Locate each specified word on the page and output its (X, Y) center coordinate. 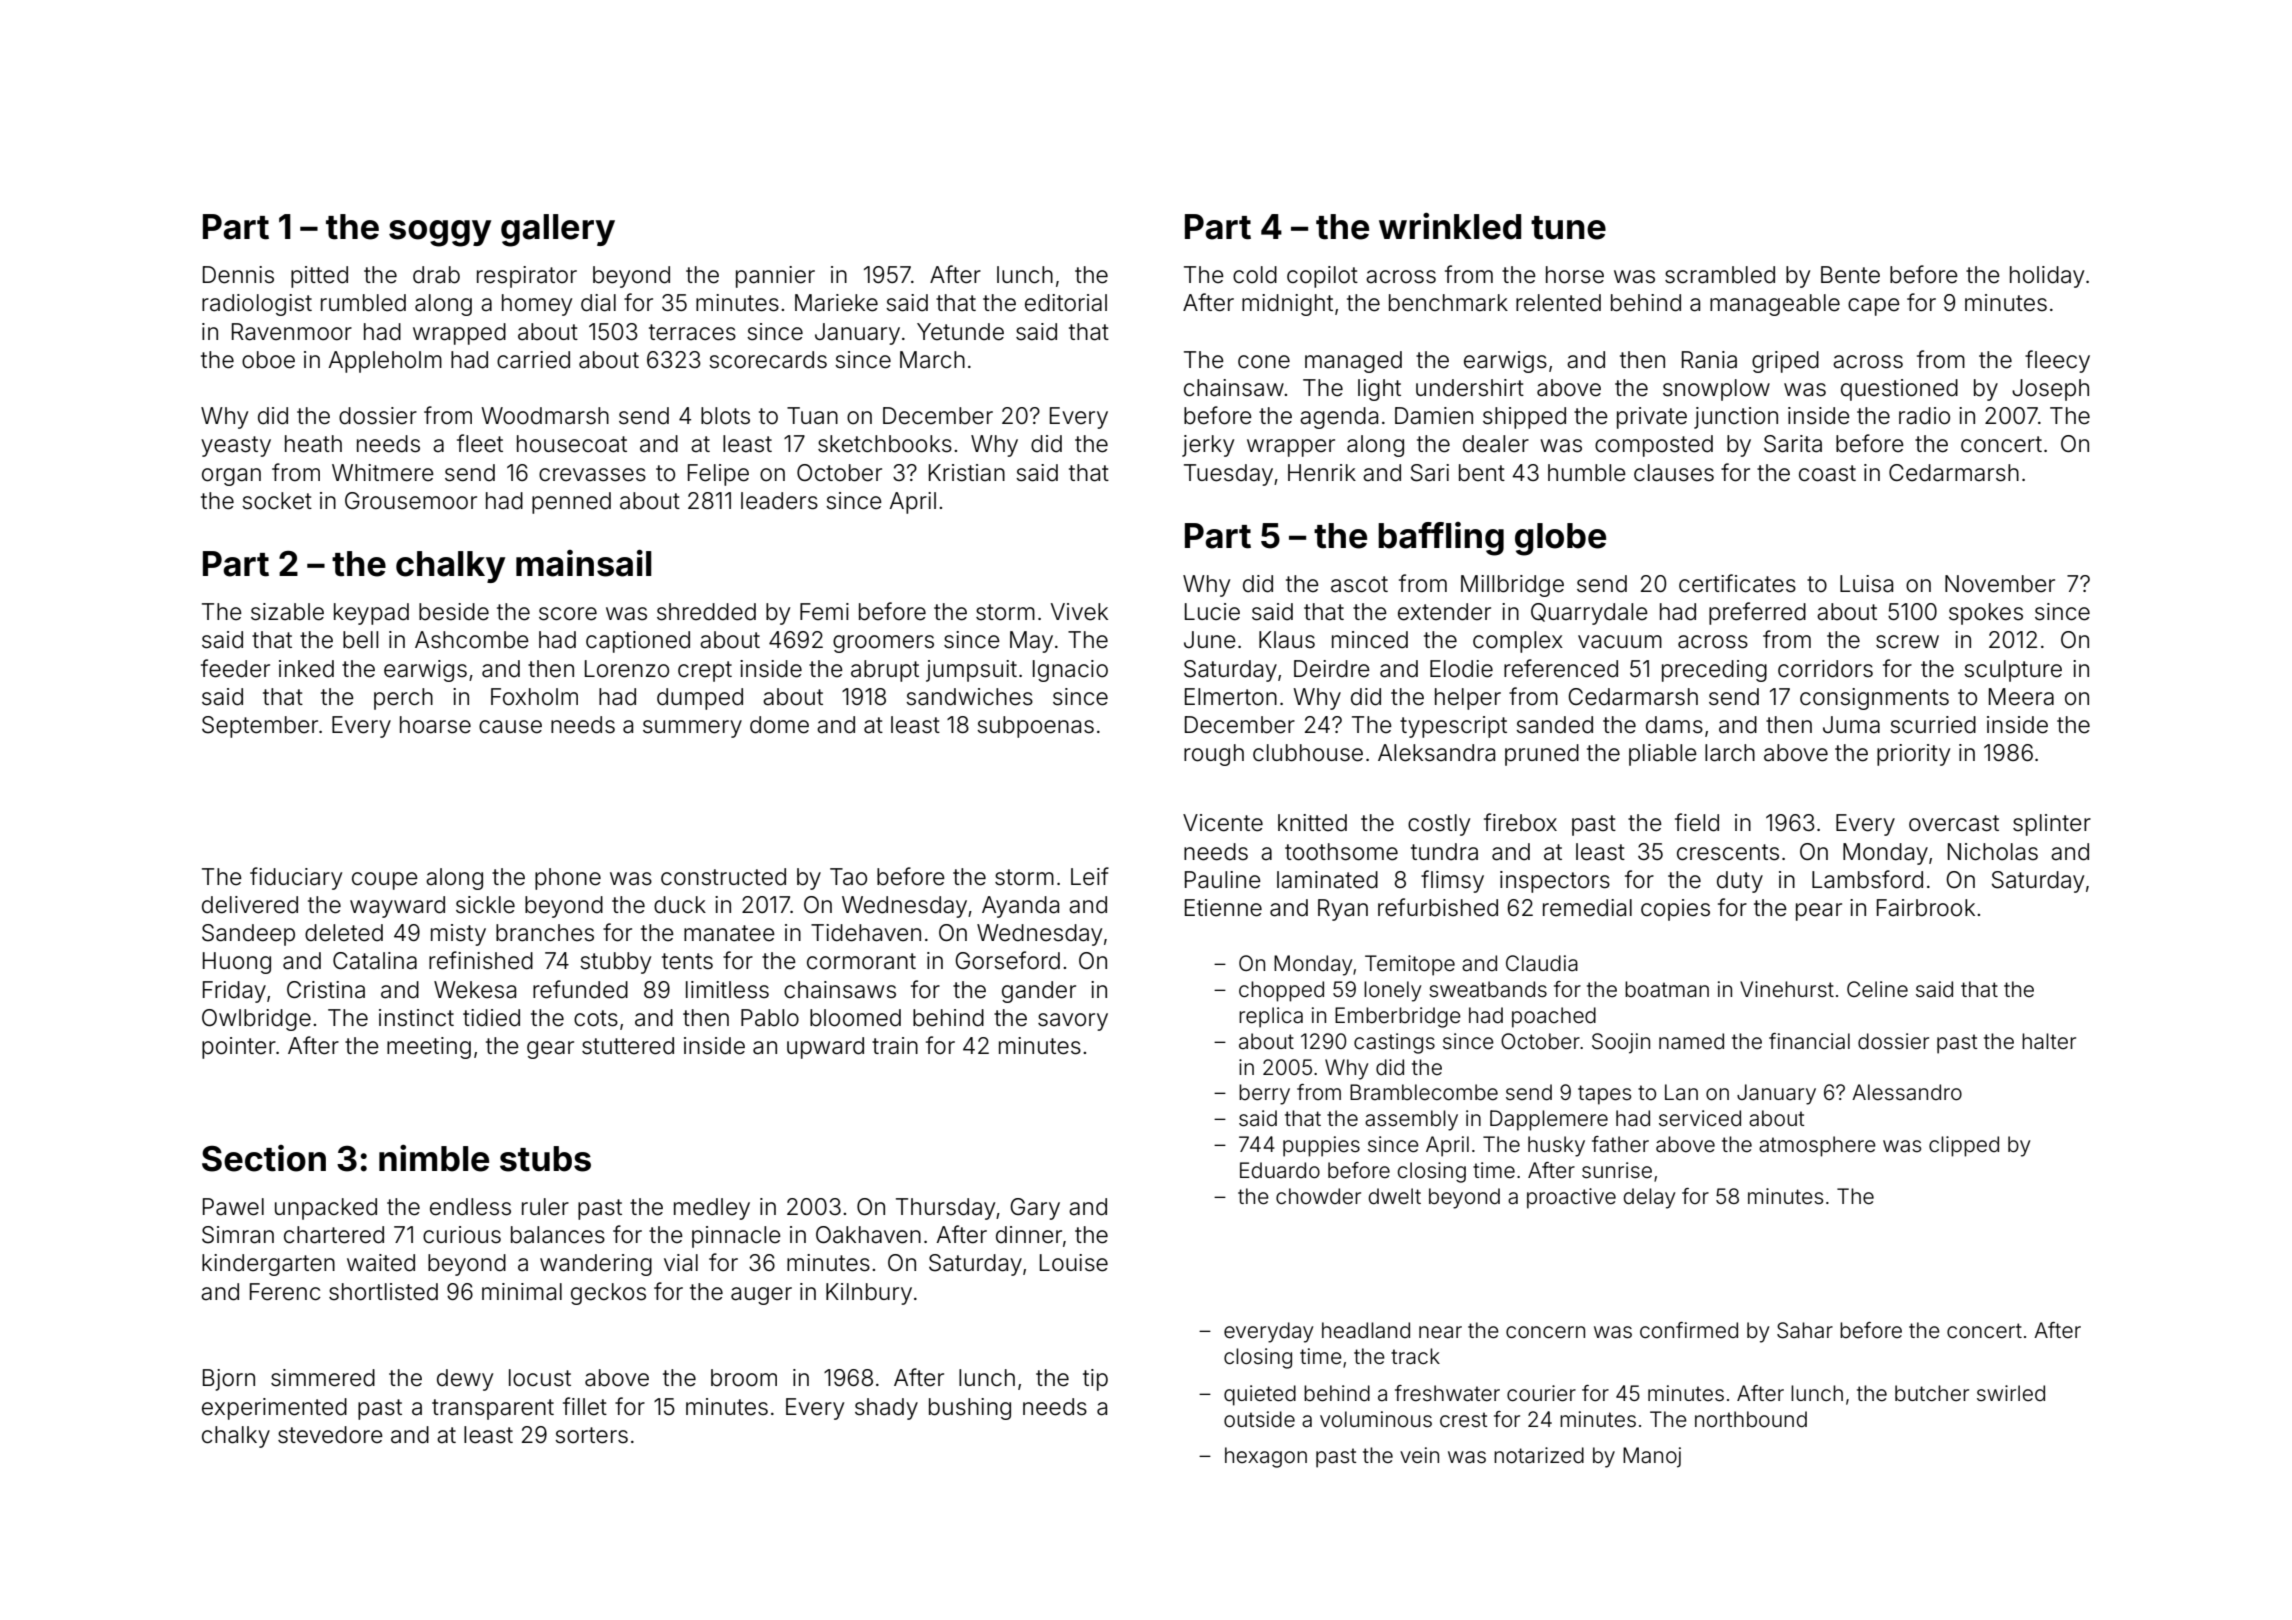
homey (537, 305)
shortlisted (383, 1292)
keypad (371, 614)
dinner (1029, 1235)
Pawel (233, 1207)
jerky (1208, 446)
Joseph (2050, 390)
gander (1039, 992)
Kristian (967, 473)
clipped (1964, 1146)
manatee (729, 933)
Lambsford (1867, 879)
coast (1827, 473)
